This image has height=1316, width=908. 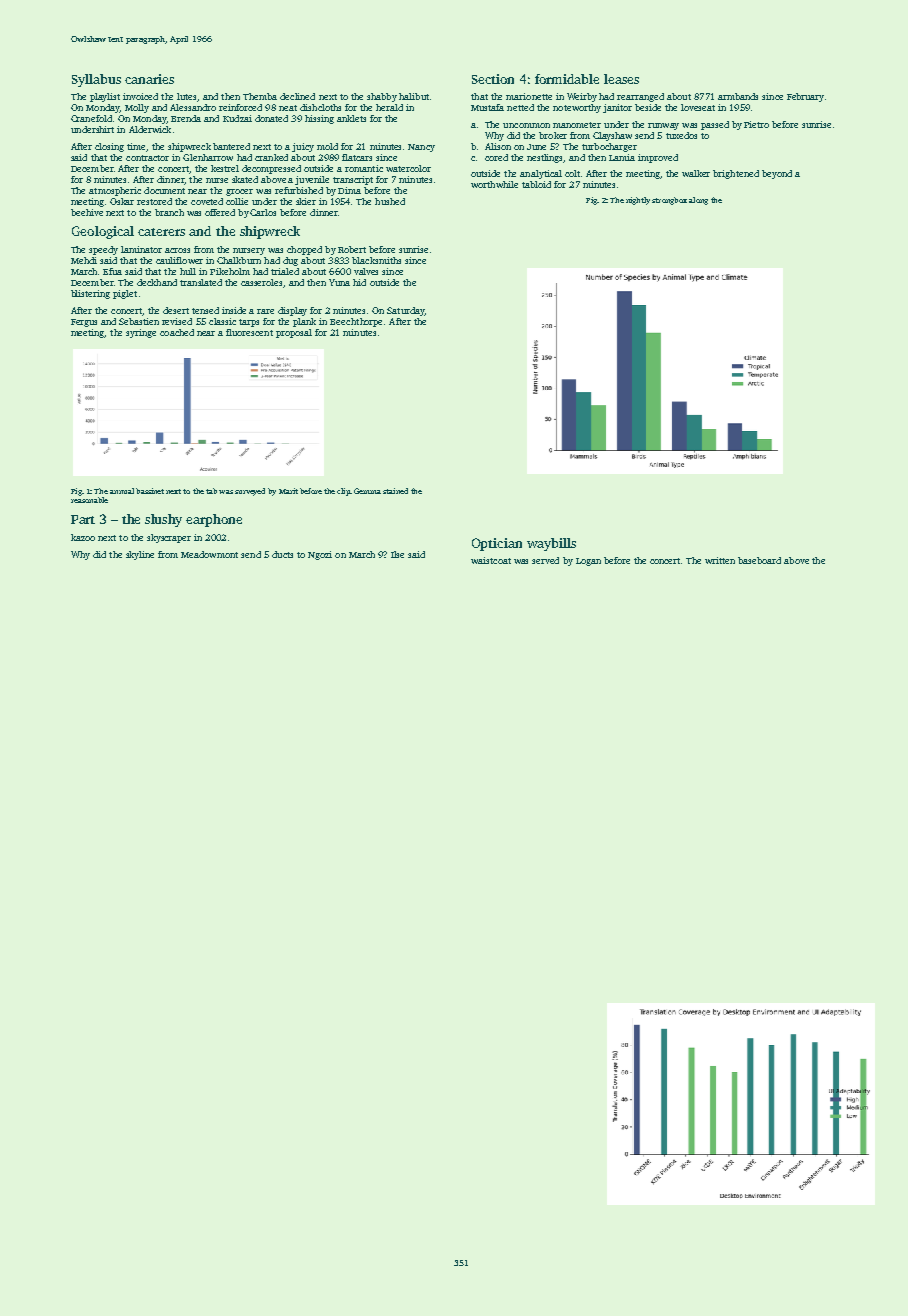 What do you see at coordinates (738, 96) in the image?
I see `armbands` at bounding box center [738, 96].
